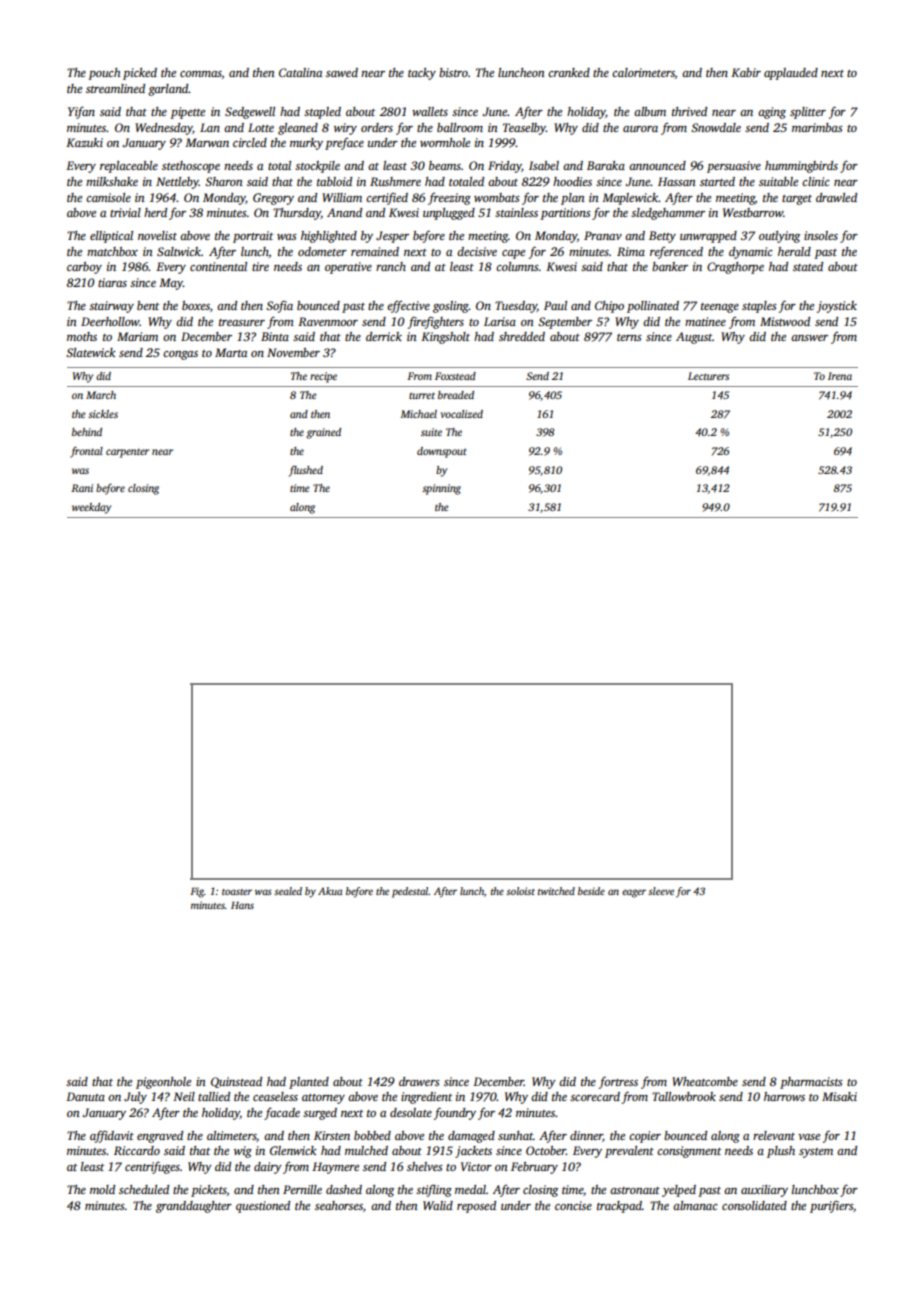  Describe the element at coordinates (250, 142) in the page. I see `circled` at that location.
